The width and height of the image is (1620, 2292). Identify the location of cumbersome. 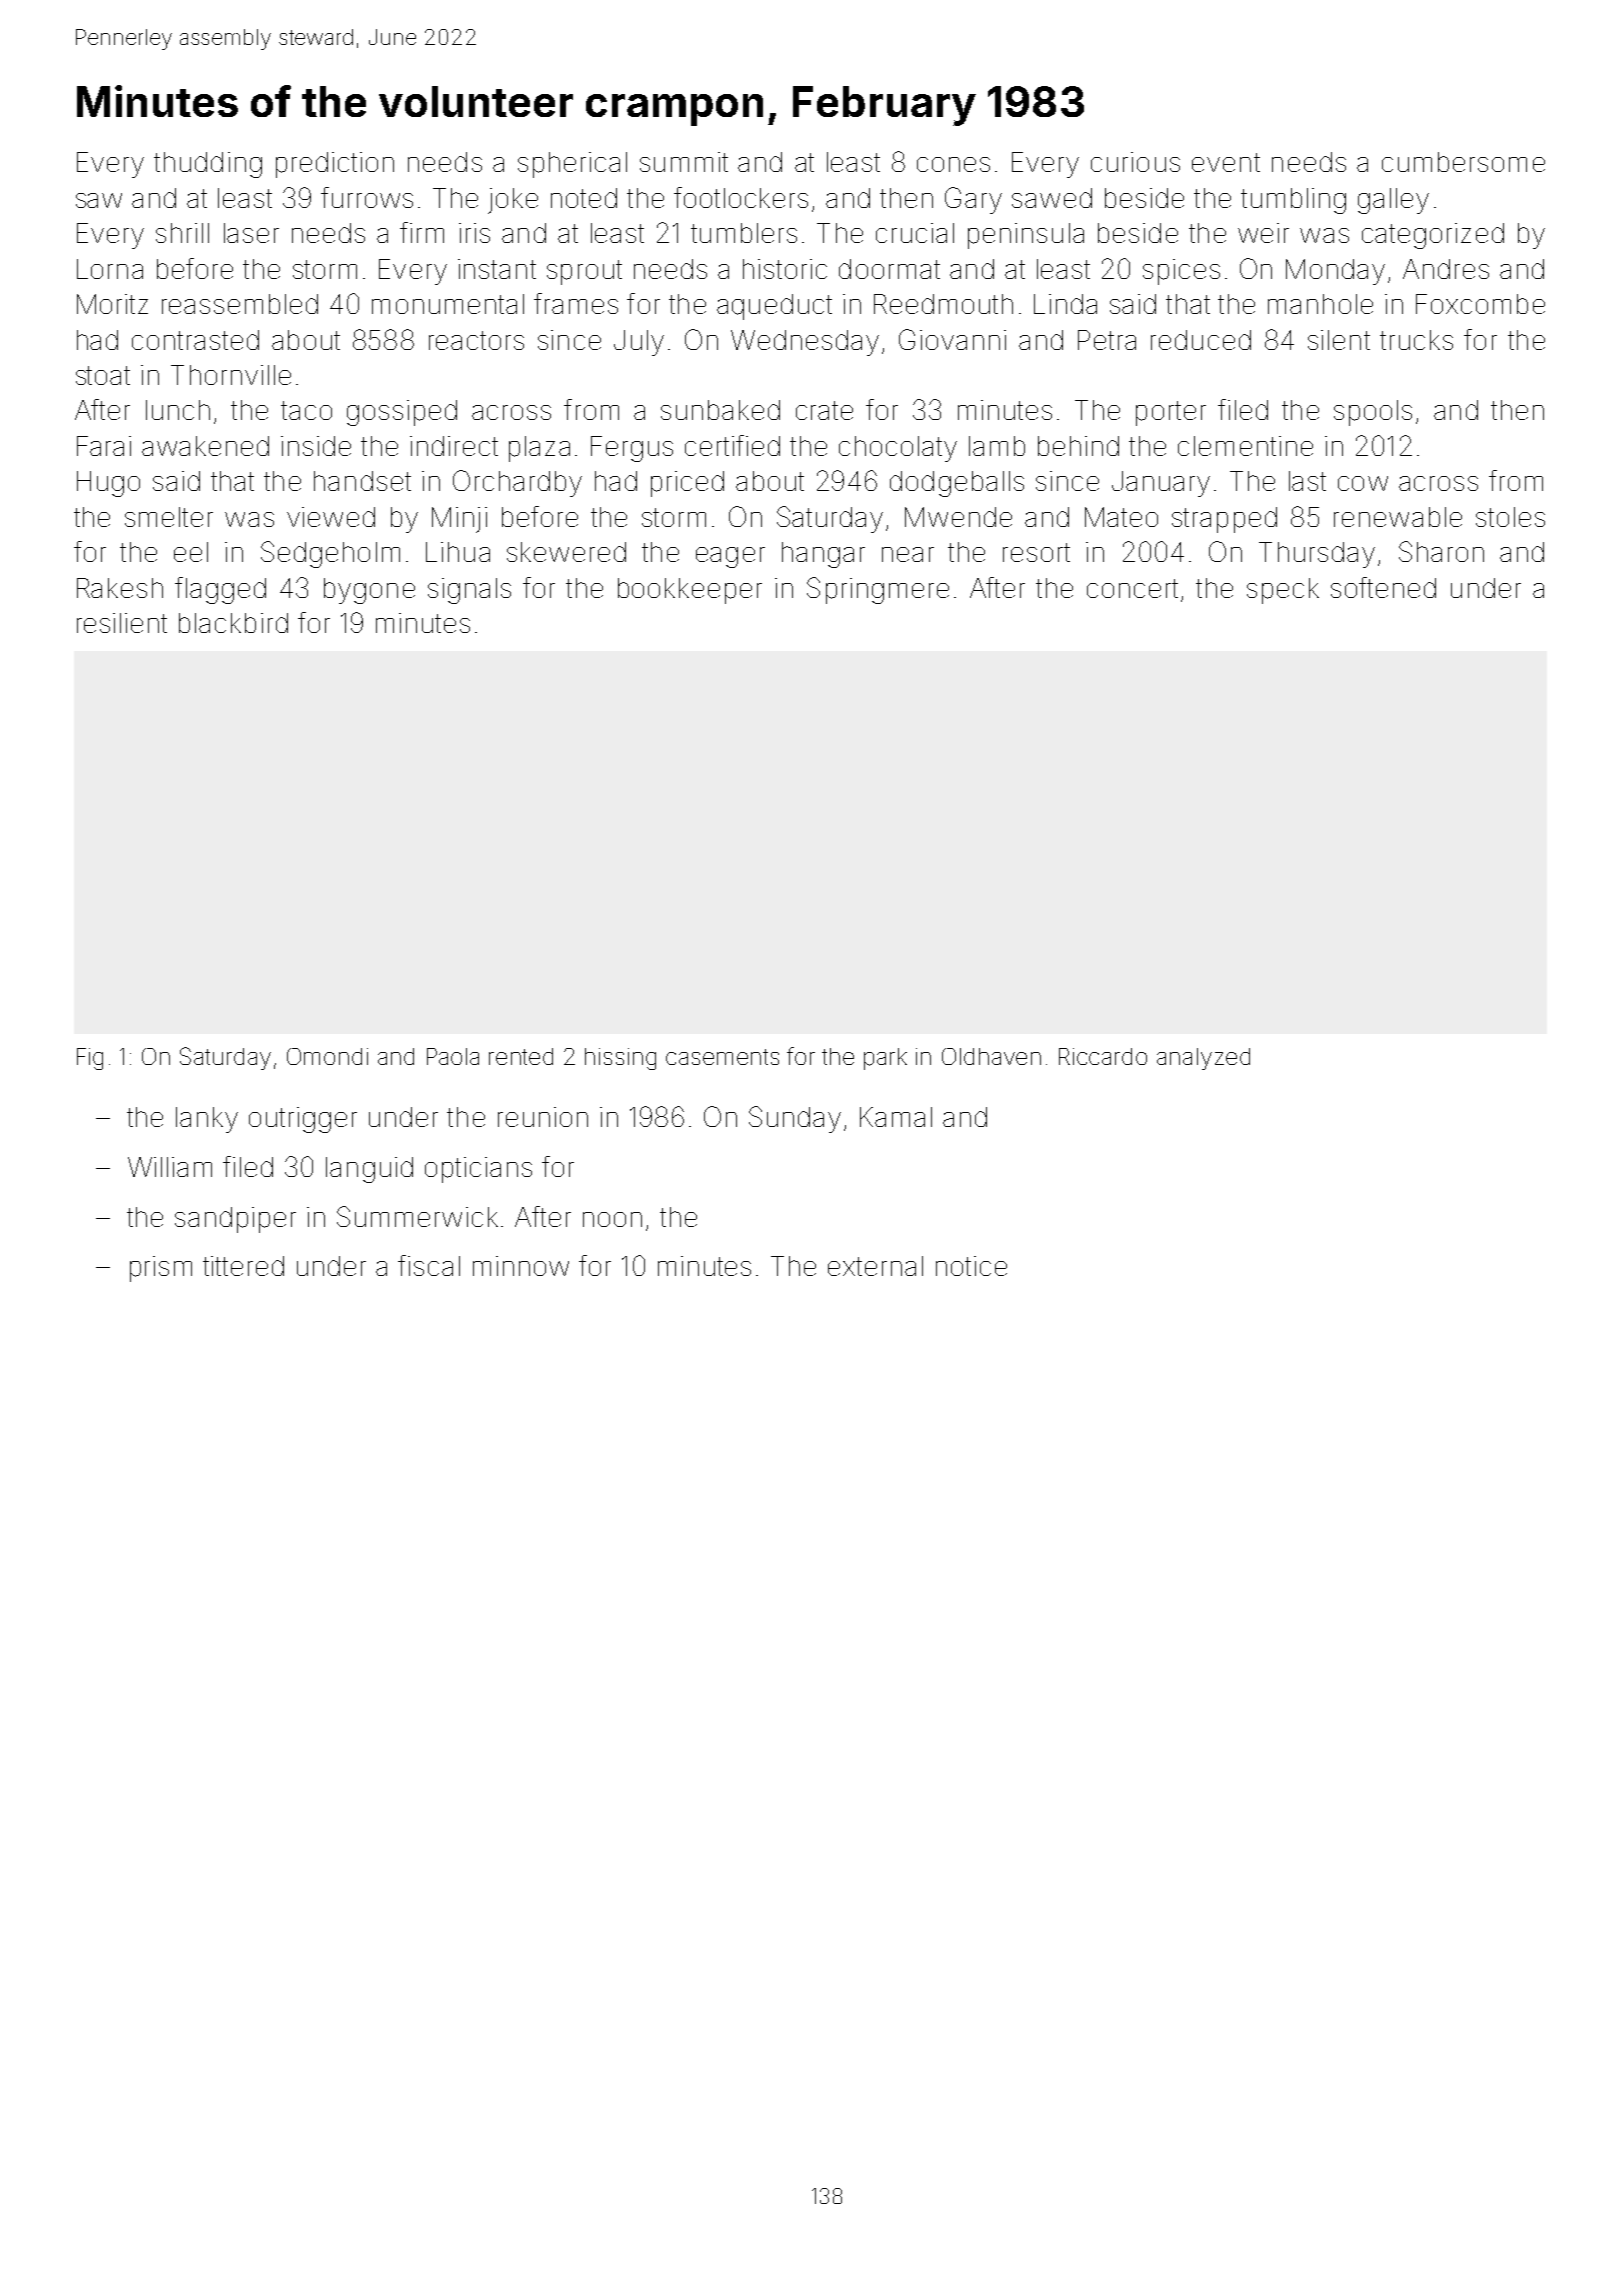
(1463, 162).
